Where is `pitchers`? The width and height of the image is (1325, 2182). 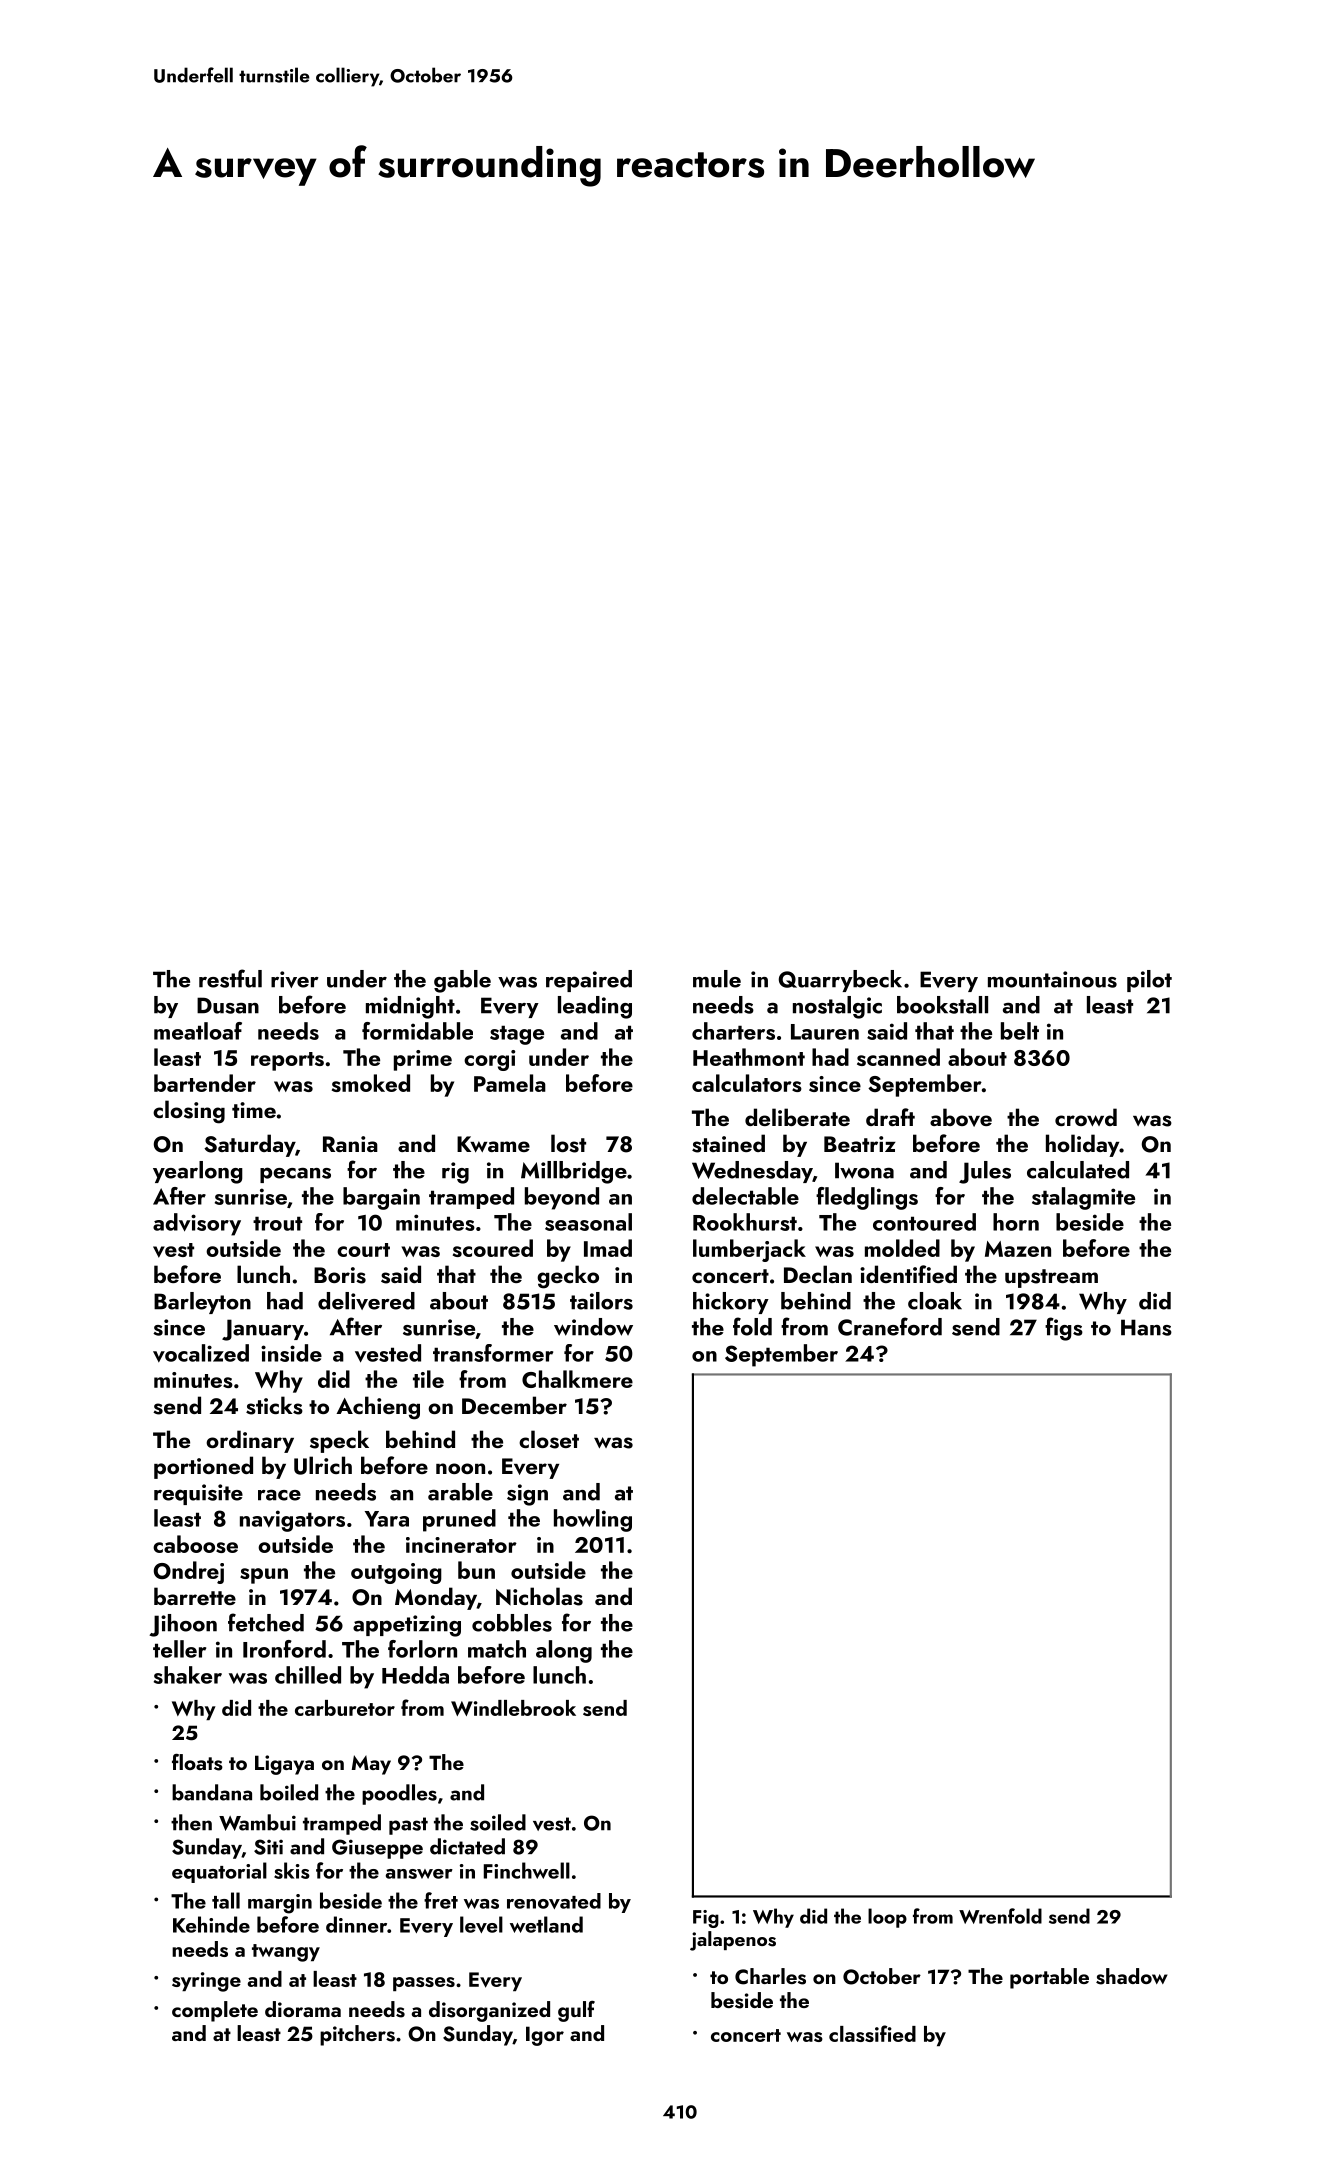 pitchers is located at coordinates (357, 2035).
